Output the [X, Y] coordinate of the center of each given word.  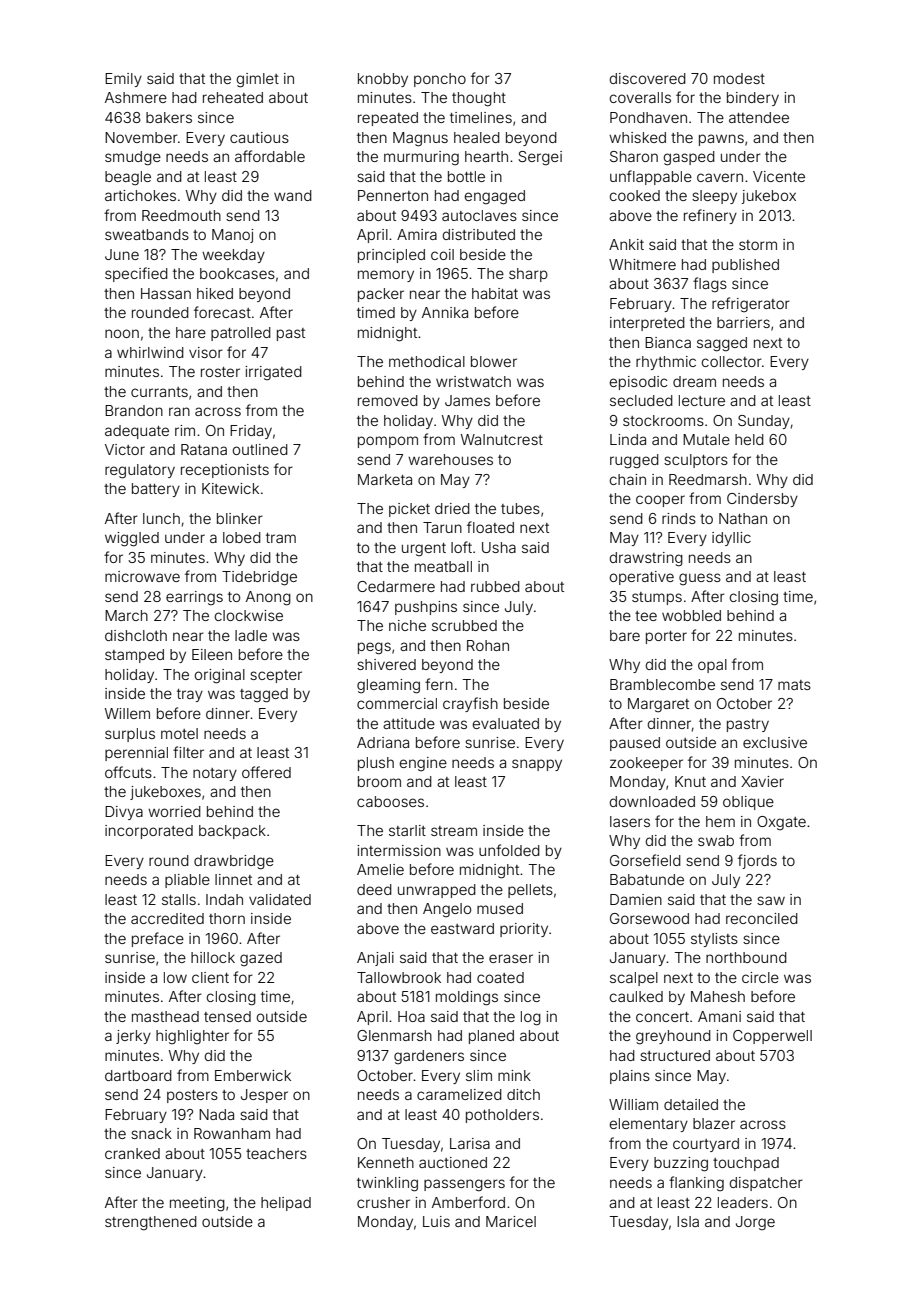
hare [191, 332]
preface [158, 939]
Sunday [764, 422]
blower [494, 361]
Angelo [447, 910]
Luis [436, 1221]
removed [388, 400]
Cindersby [762, 500]
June [122, 254]
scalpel [634, 979]
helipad [286, 1204]
